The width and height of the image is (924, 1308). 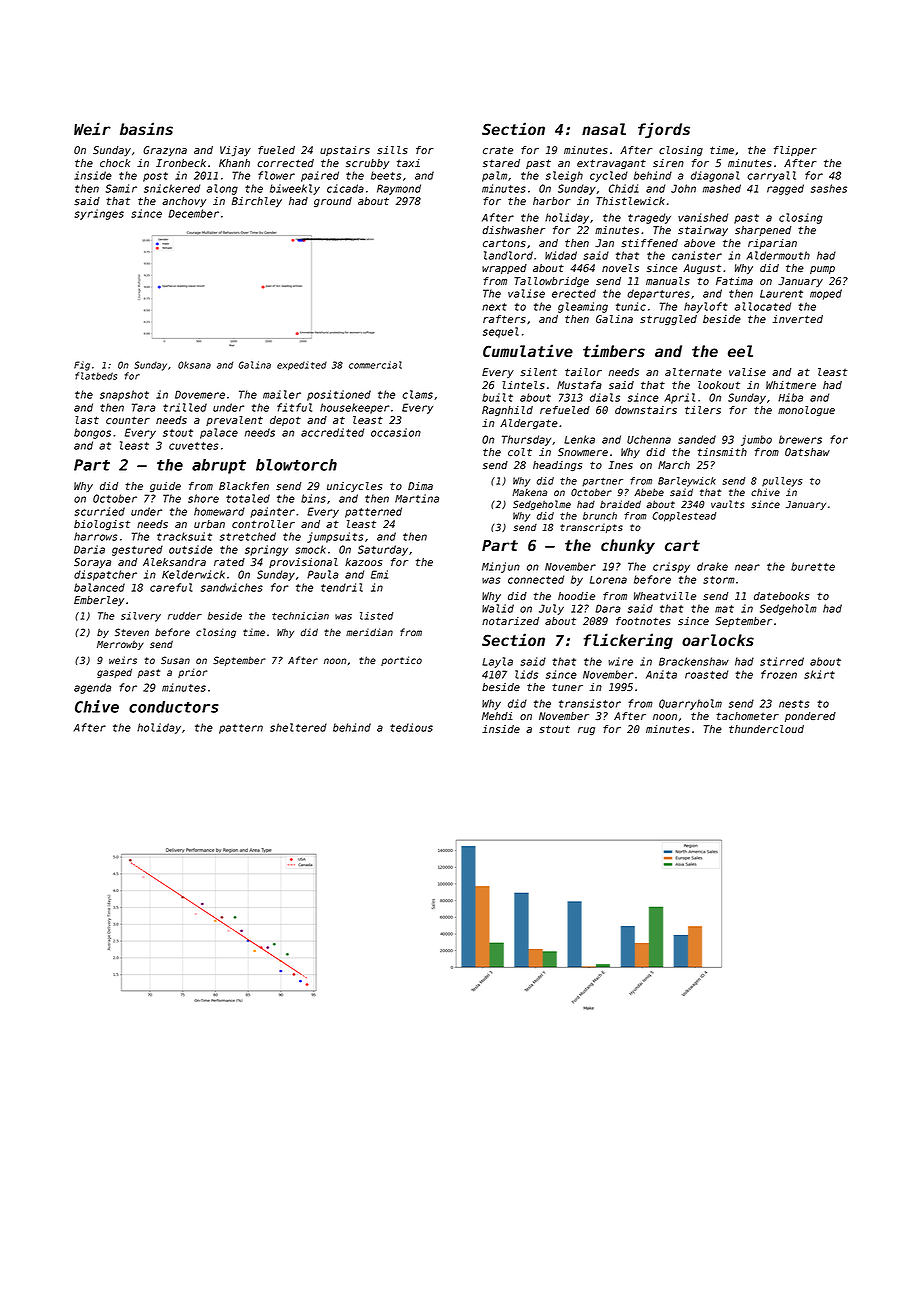 I want to click on conductors, so click(x=174, y=707).
